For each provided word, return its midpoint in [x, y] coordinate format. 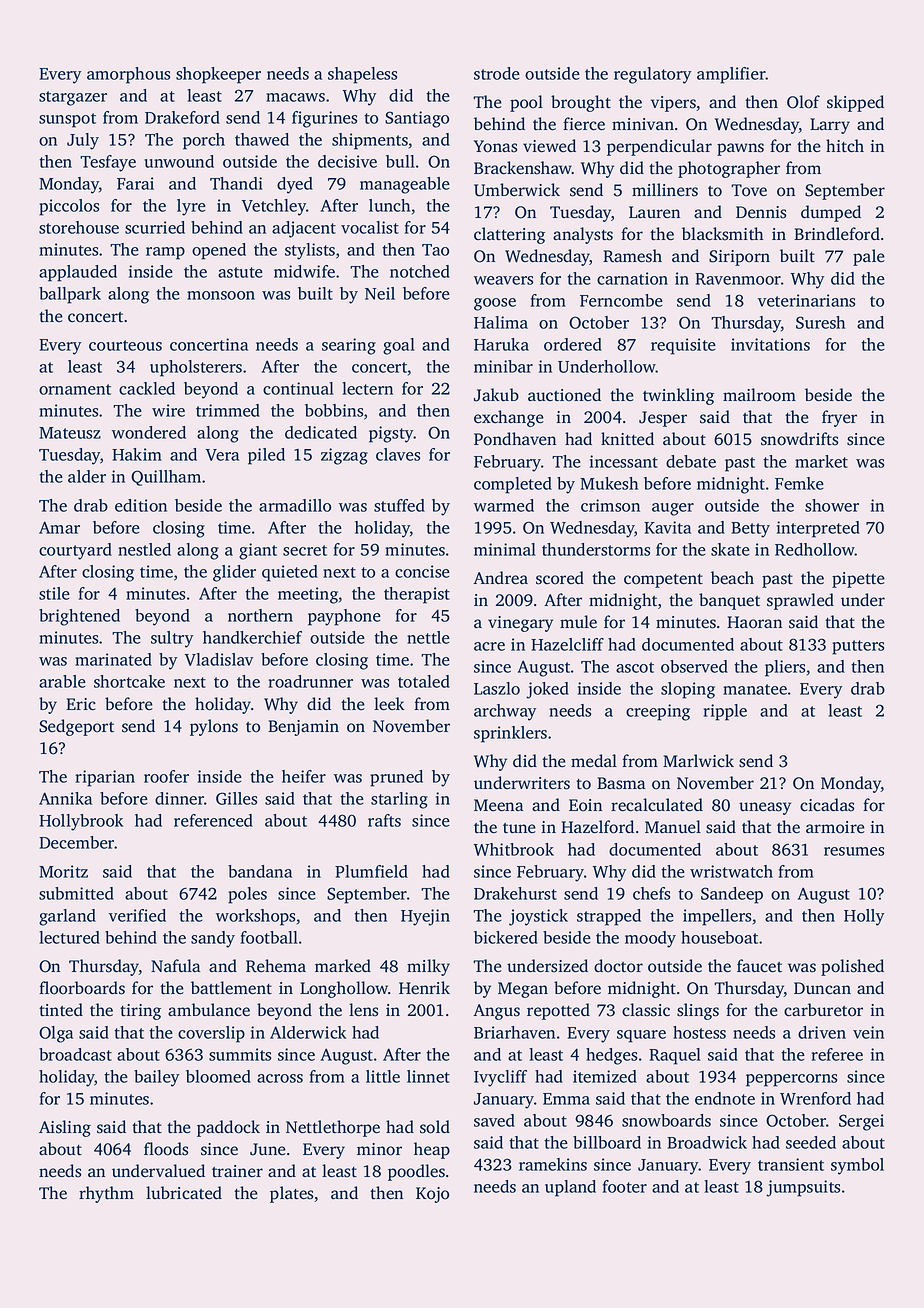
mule [578, 622]
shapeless [362, 75]
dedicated [321, 432]
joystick [538, 917]
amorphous [128, 75]
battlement [231, 988]
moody [650, 939]
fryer [839, 418]
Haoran [754, 622]
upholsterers [196, 368]
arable [62, 681]
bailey [156, 1078]
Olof [803, 102]
